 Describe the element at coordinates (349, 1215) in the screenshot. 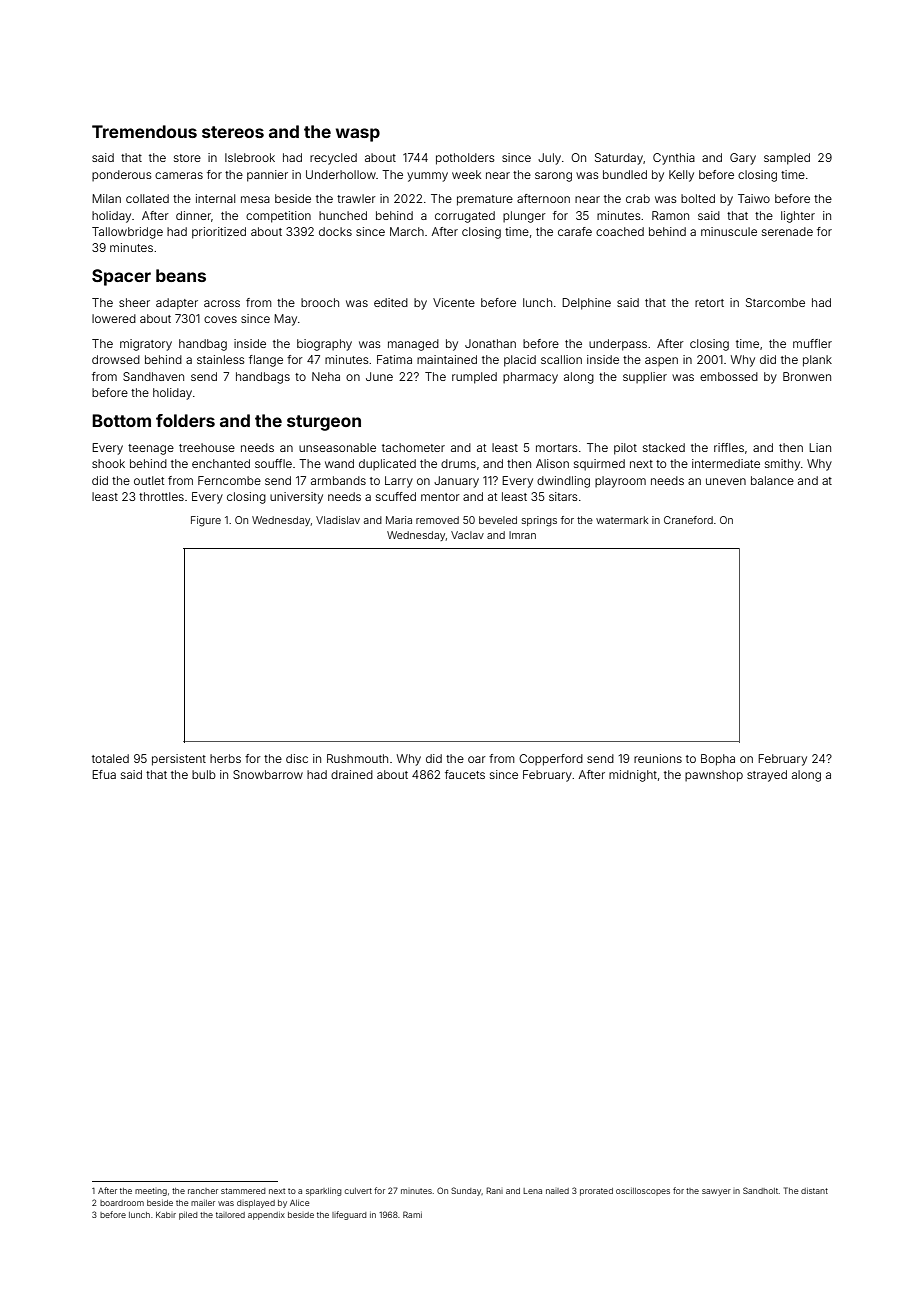

I see `lifeguard` at that location.
